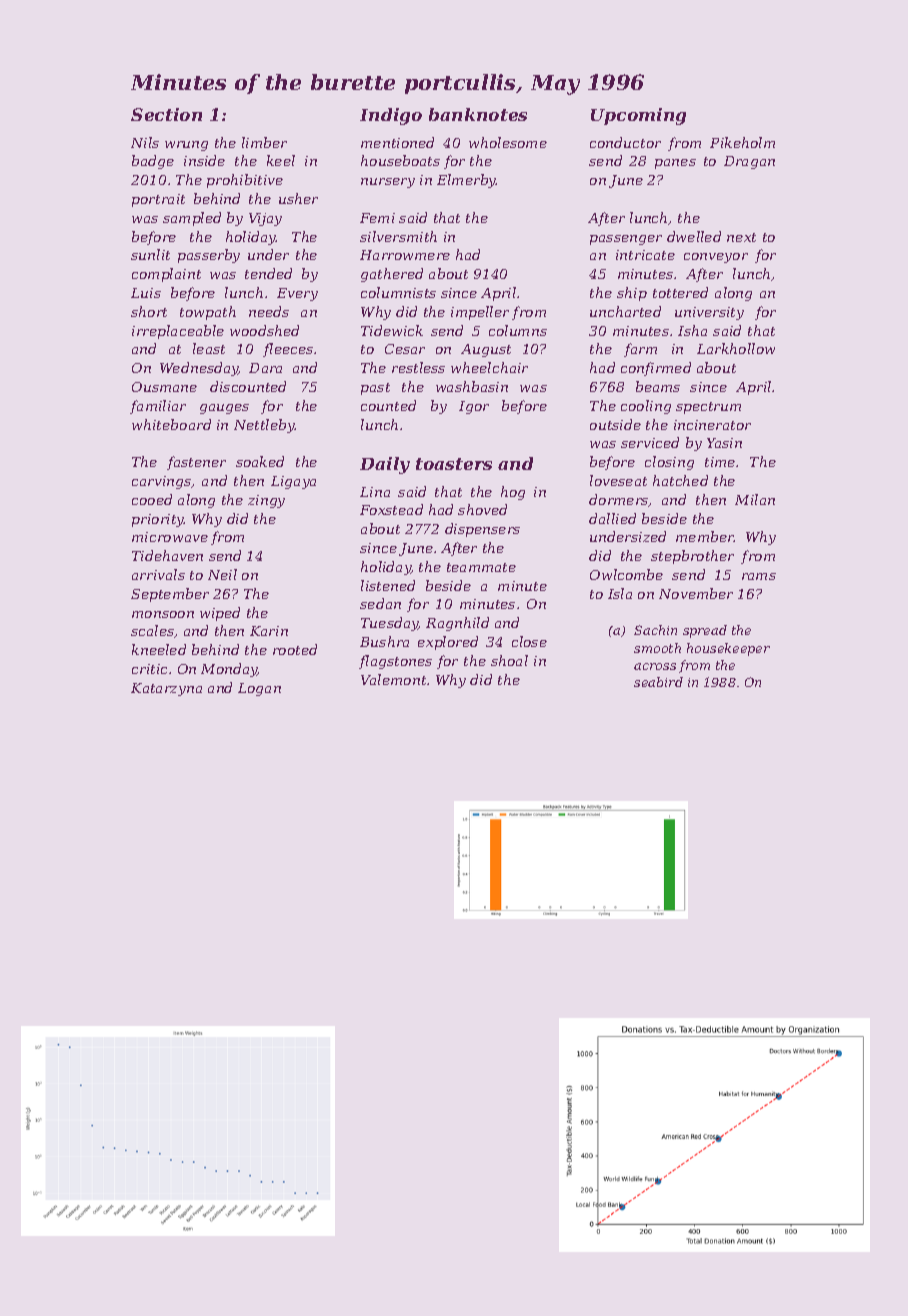 The width and height of the screenshot is (908, 1316). What do you see at coordinates (481, 567) in the screenshot?
I see `teammate` at bounding box center [481, 567].
